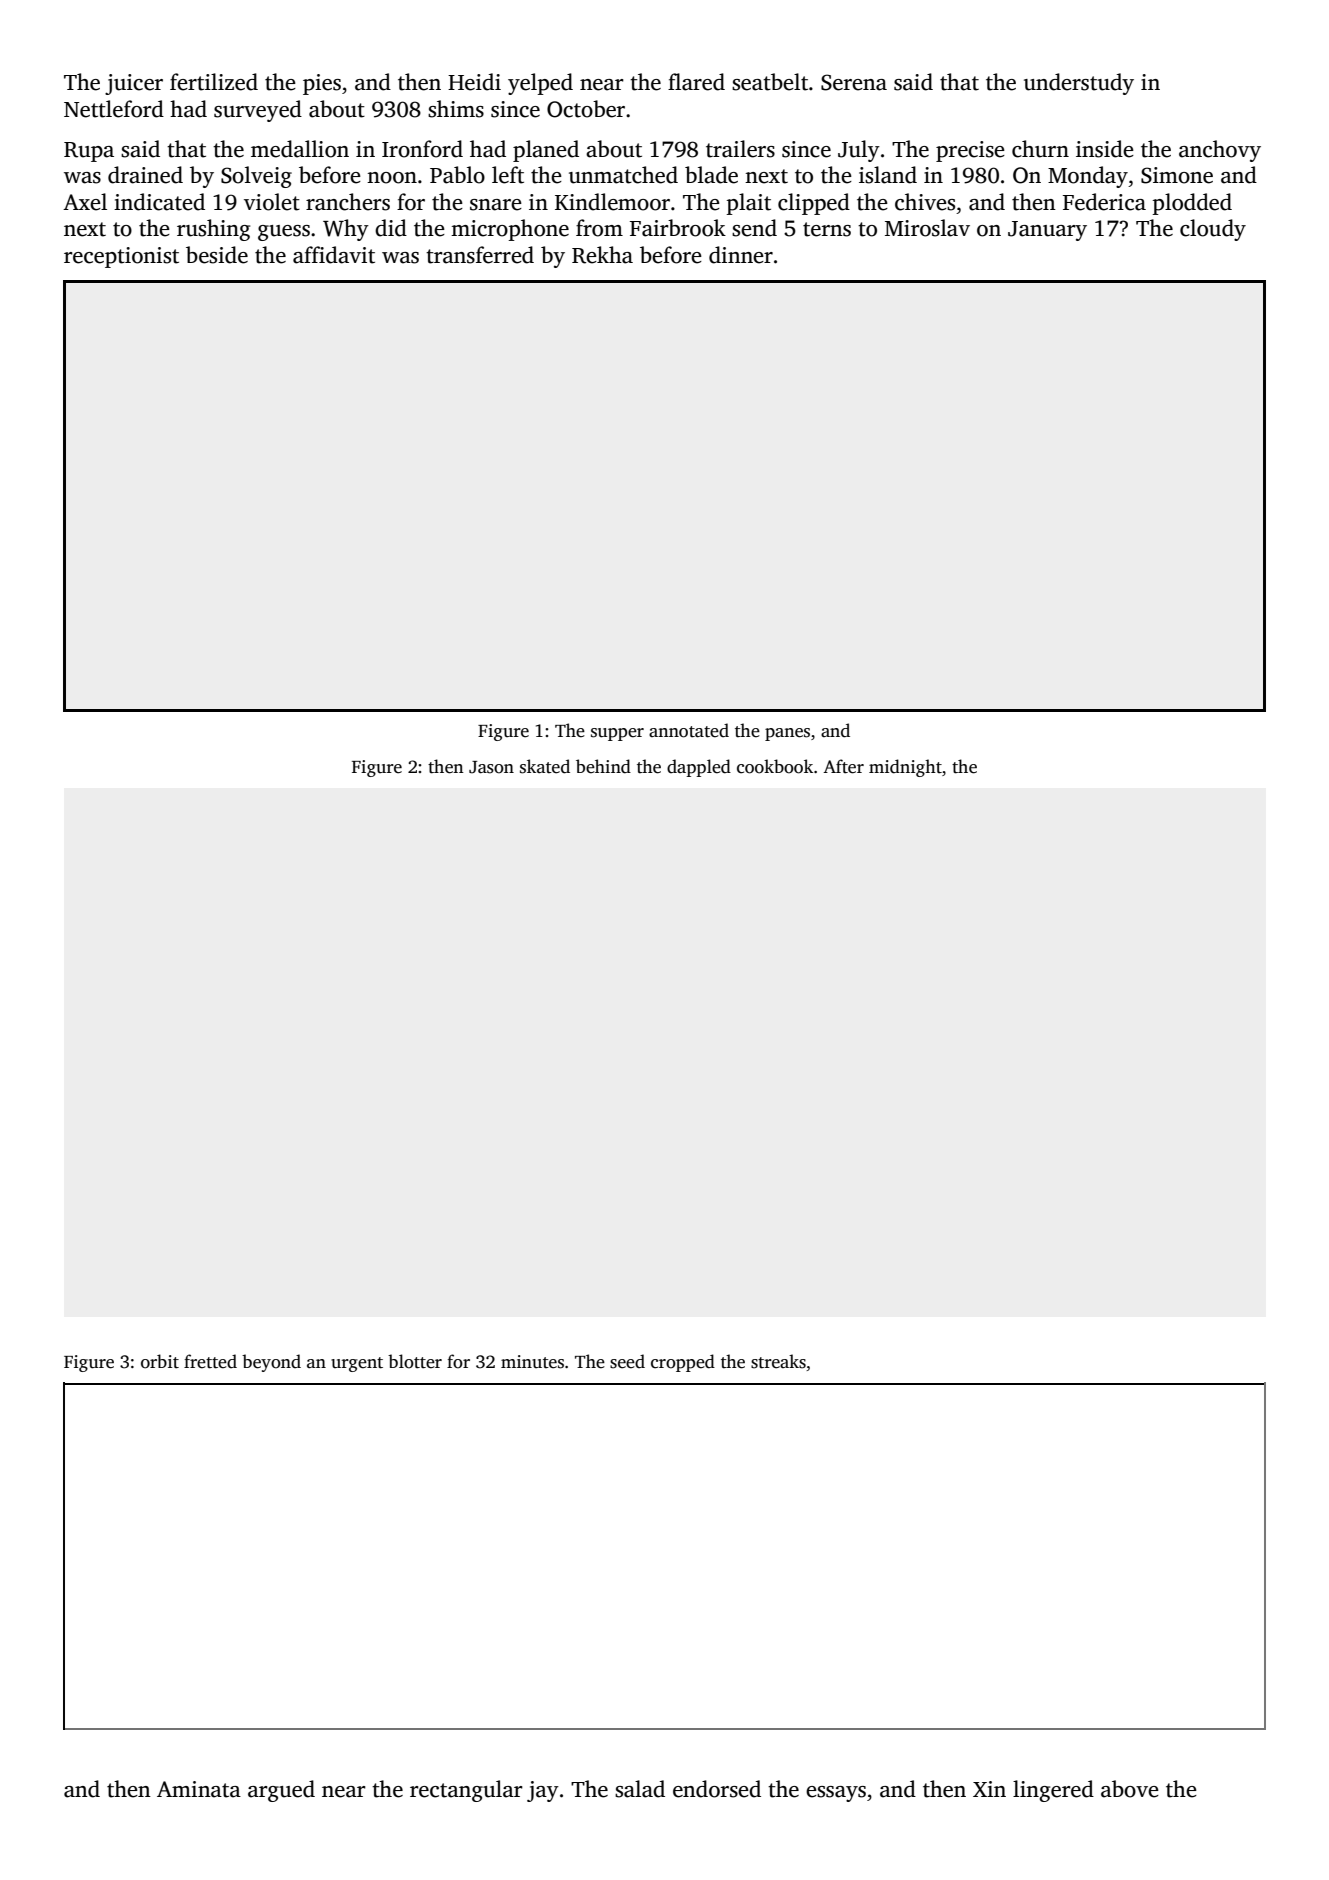  I want to click on panes, so click(787, 734).
